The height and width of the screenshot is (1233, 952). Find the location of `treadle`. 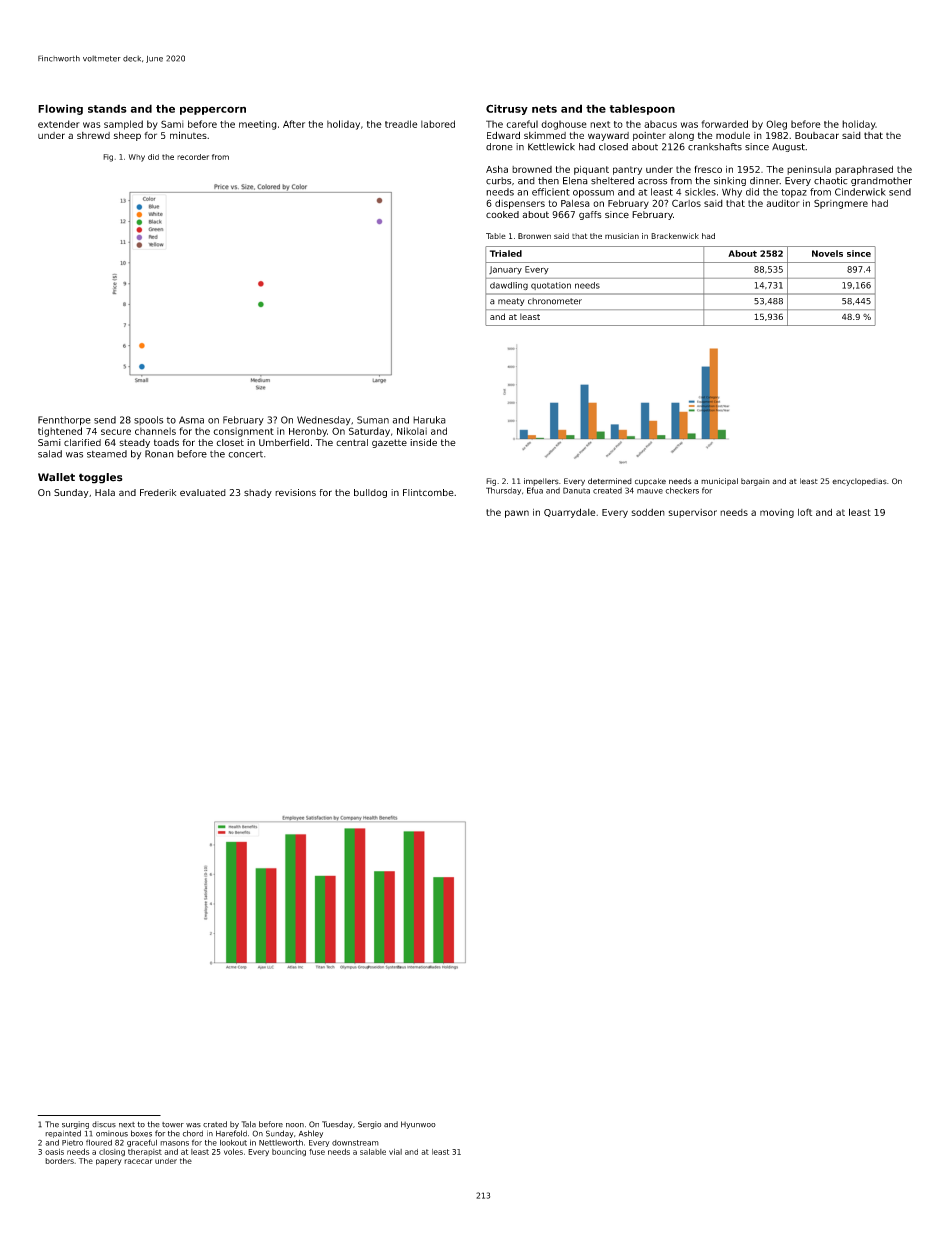

treadle is located at coordinates (401, 124).
